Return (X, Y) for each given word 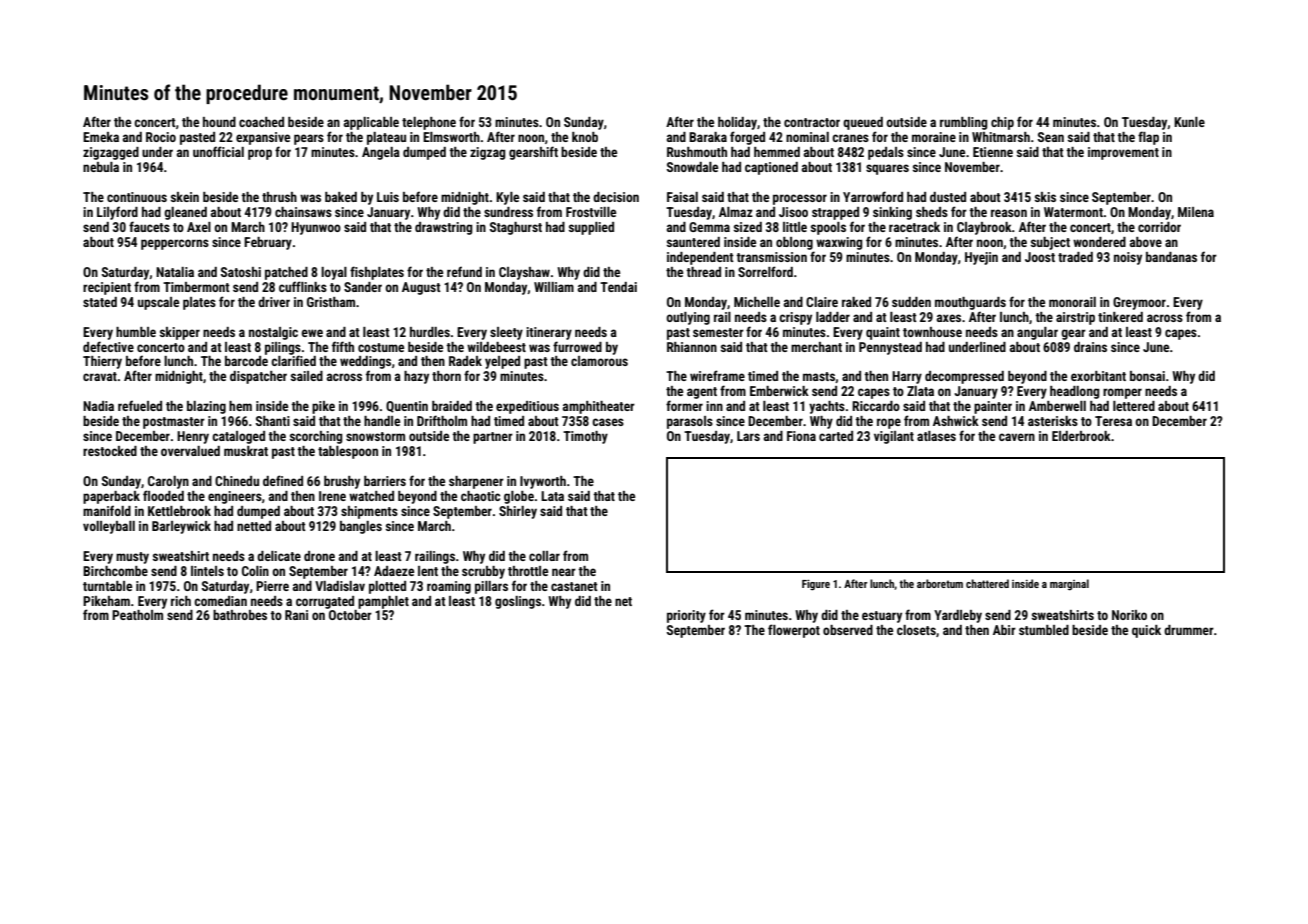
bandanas (1171, 257)
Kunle (1189, 122)
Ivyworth (543, 482)
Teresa (1113, 421)
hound (219, 122)
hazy (416, 377)
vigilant (894, 437)
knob (585, 137)
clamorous (599, 361)
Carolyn (168, 482)
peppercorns (175, 244)
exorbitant (1098, 376)
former (684, 405)
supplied (591, 228)
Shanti (273, 421)
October (350, 615)
